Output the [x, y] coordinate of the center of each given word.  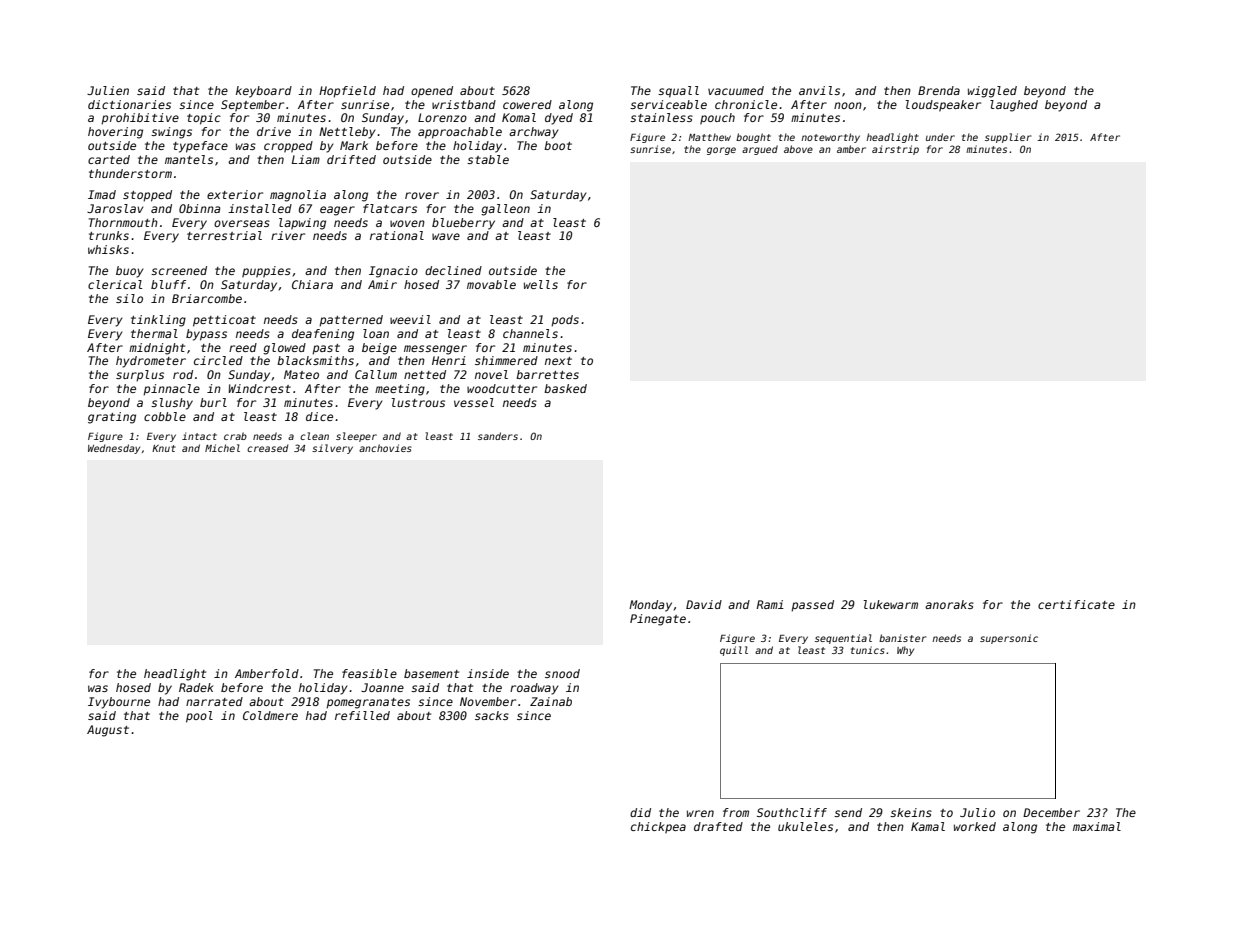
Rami [770, 604]
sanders [498, 436]
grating [112, 418]
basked [565, 388]
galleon [505, 210]
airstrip [895, 150]
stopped [147, 196]
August [108, 731]
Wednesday [114, 449]
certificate [1076, 604]
